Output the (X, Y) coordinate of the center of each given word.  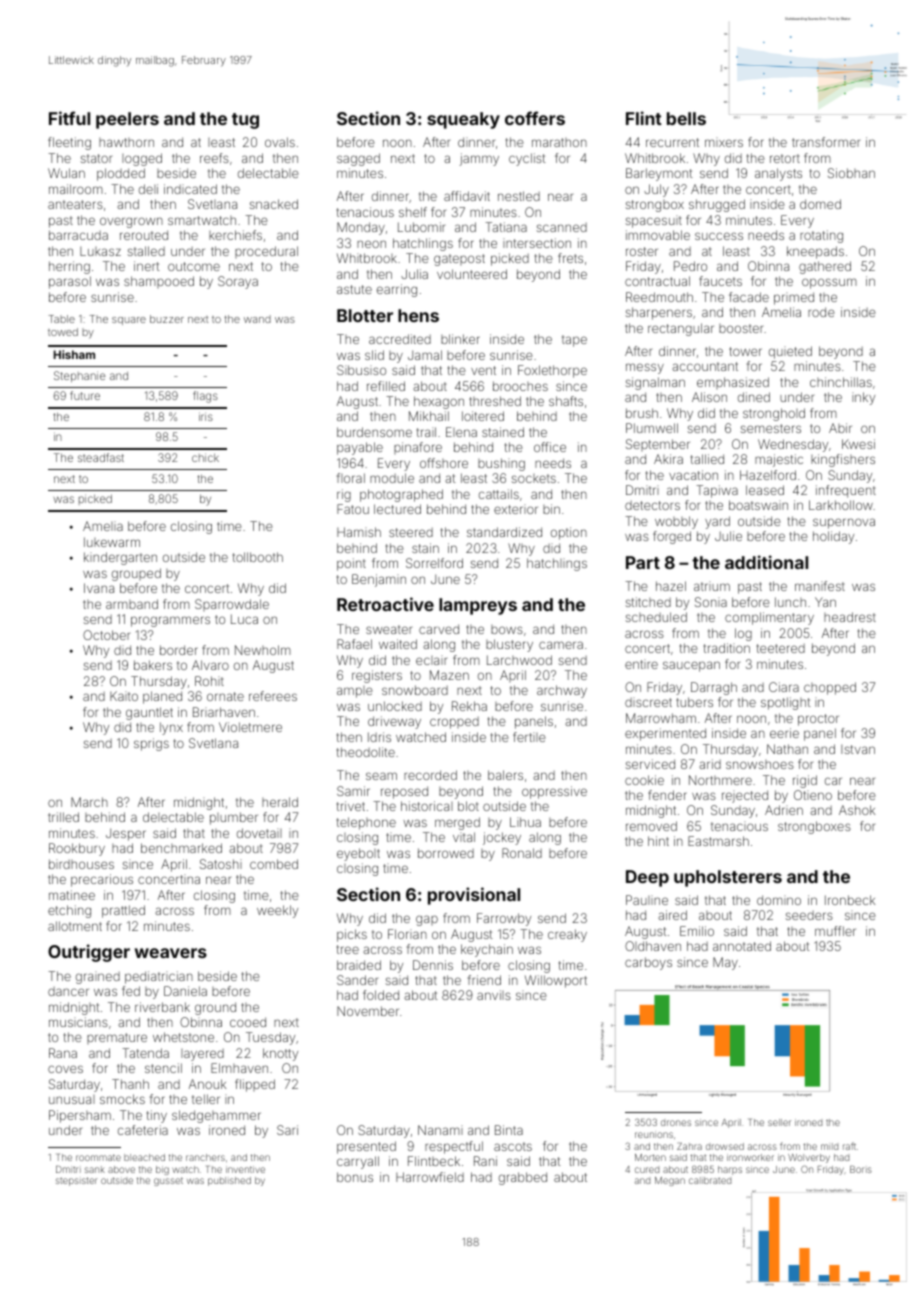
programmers (170, 621)
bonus (355, 1177)
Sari (287, 1130)
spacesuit (654, 221)
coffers (535, 118)
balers (505, 775)
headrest (850, 617)
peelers (127, 120)
